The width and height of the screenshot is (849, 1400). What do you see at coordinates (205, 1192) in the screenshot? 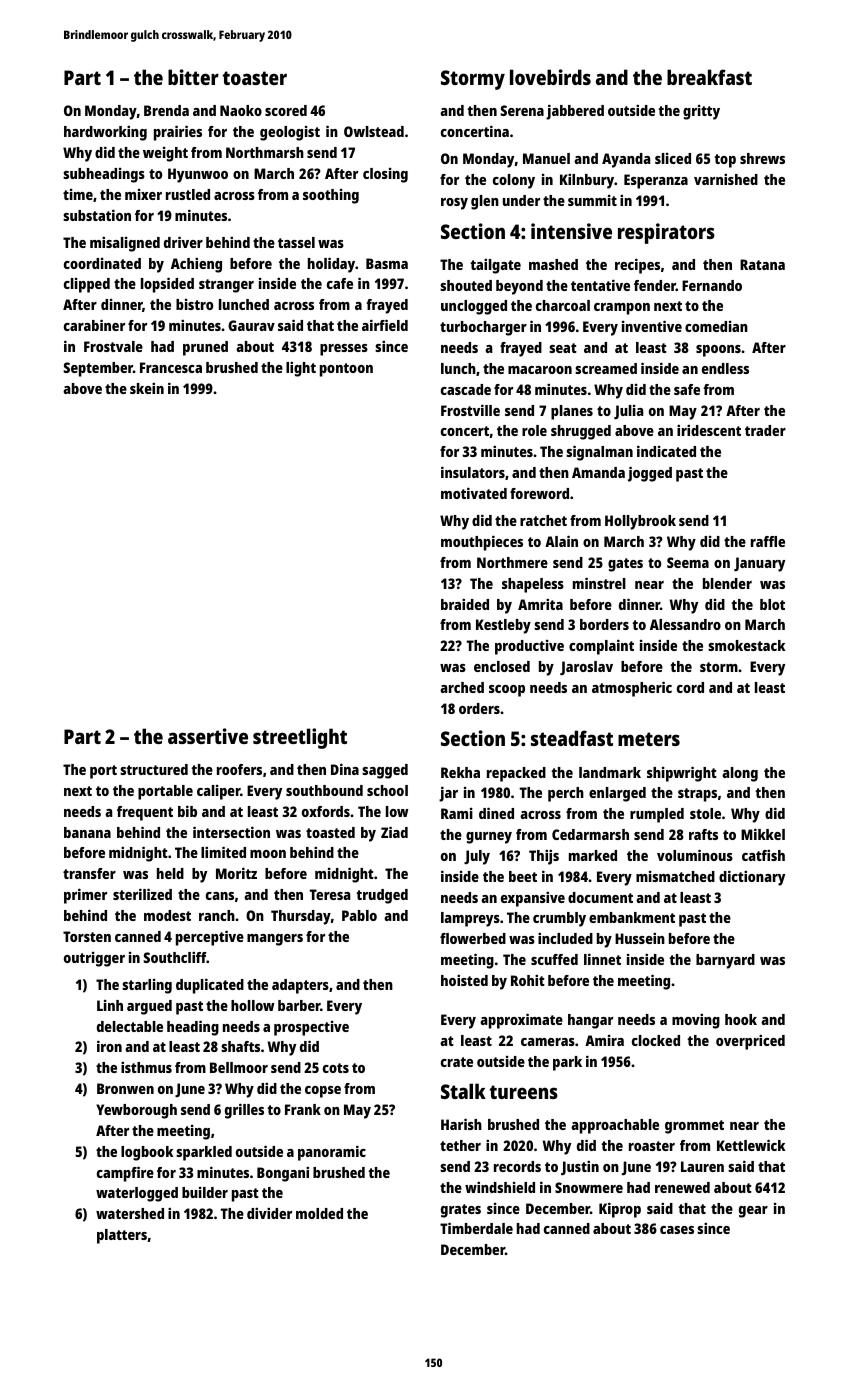
I see `builder` at bounding box center [205, 1192].
